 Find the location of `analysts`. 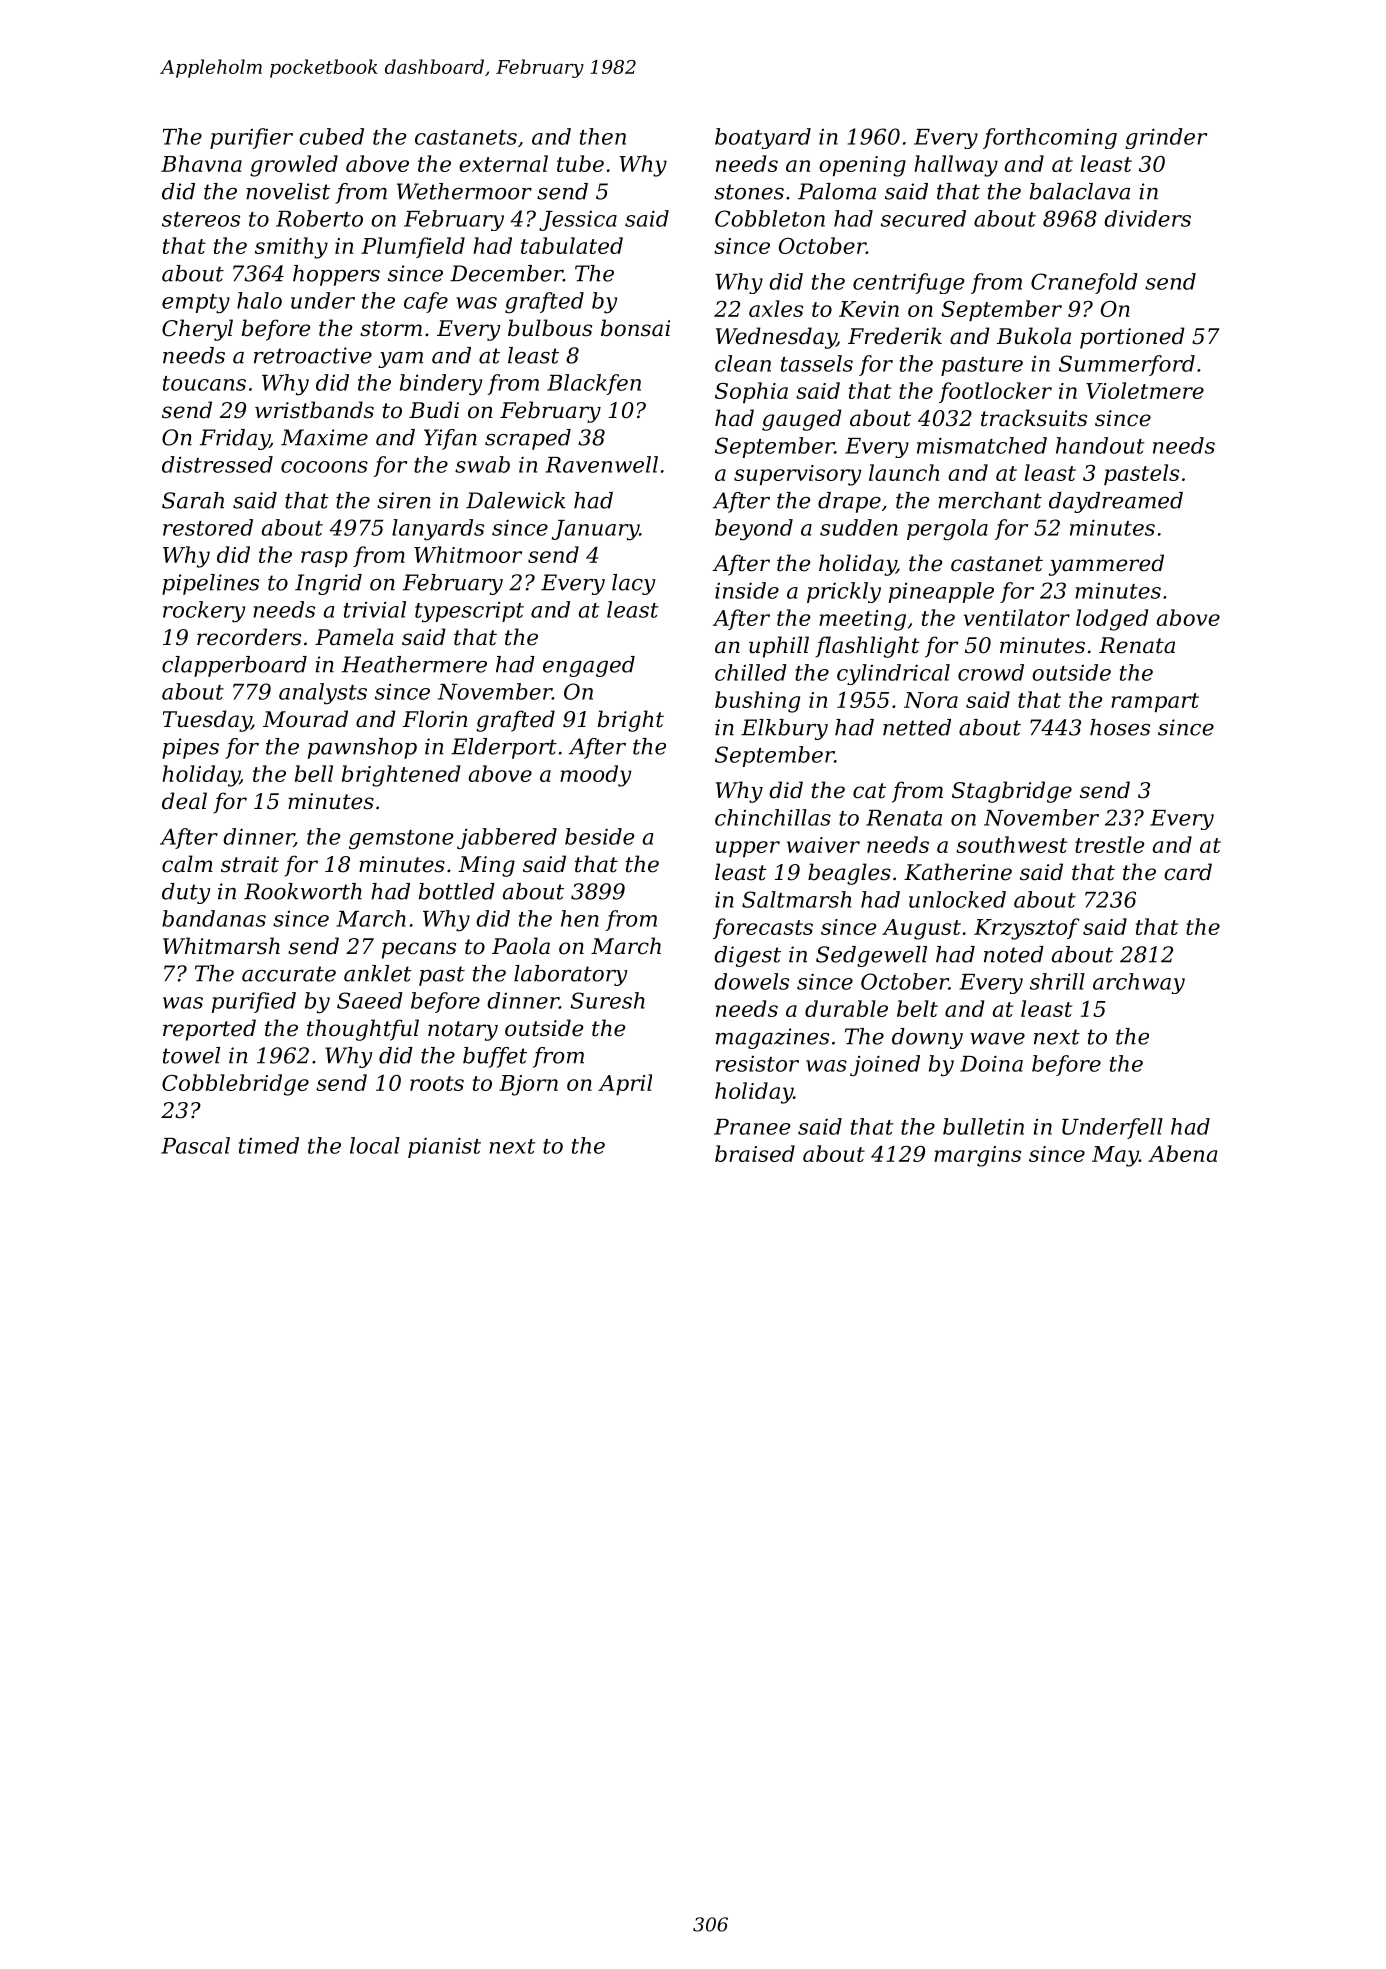

analysts is located at coordinates (323, 694).
